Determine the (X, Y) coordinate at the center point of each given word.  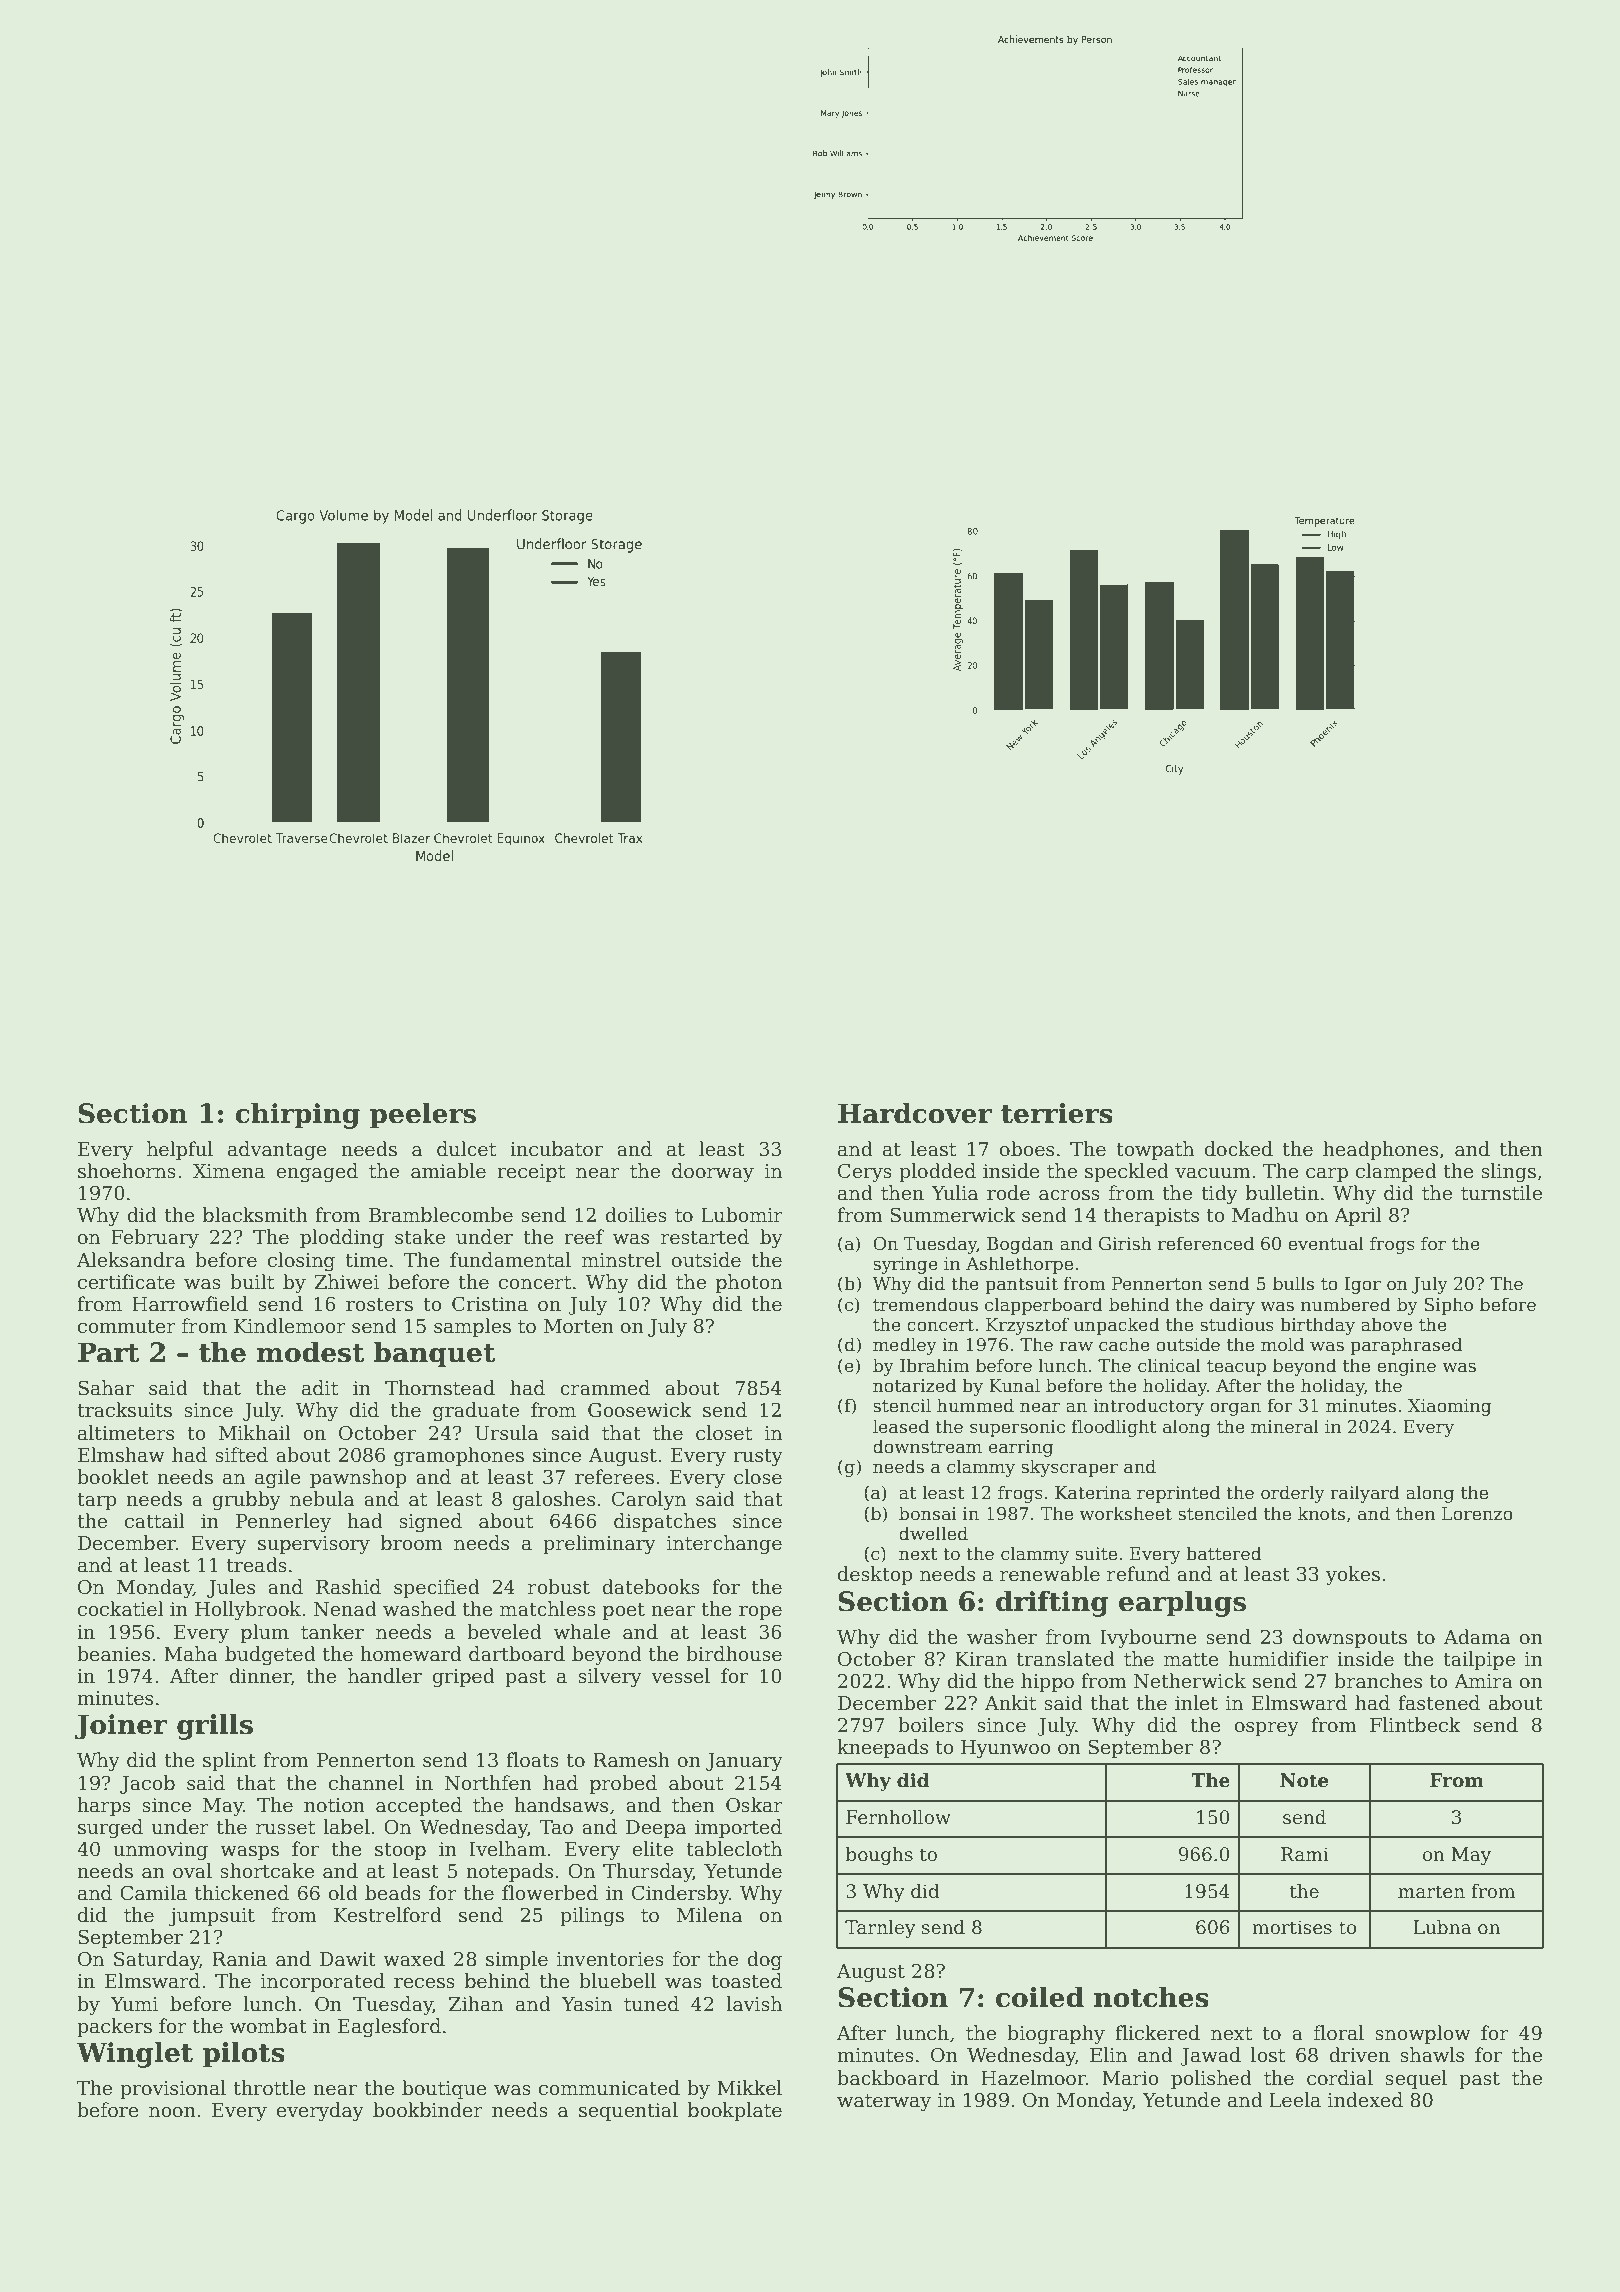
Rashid (348, 1587)
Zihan (476, 2004)
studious (1237, 1324)
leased (901, 1426)
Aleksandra (131, 1260)
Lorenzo (1477, 1514)
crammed (605, 1388)
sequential (628, 2111)
